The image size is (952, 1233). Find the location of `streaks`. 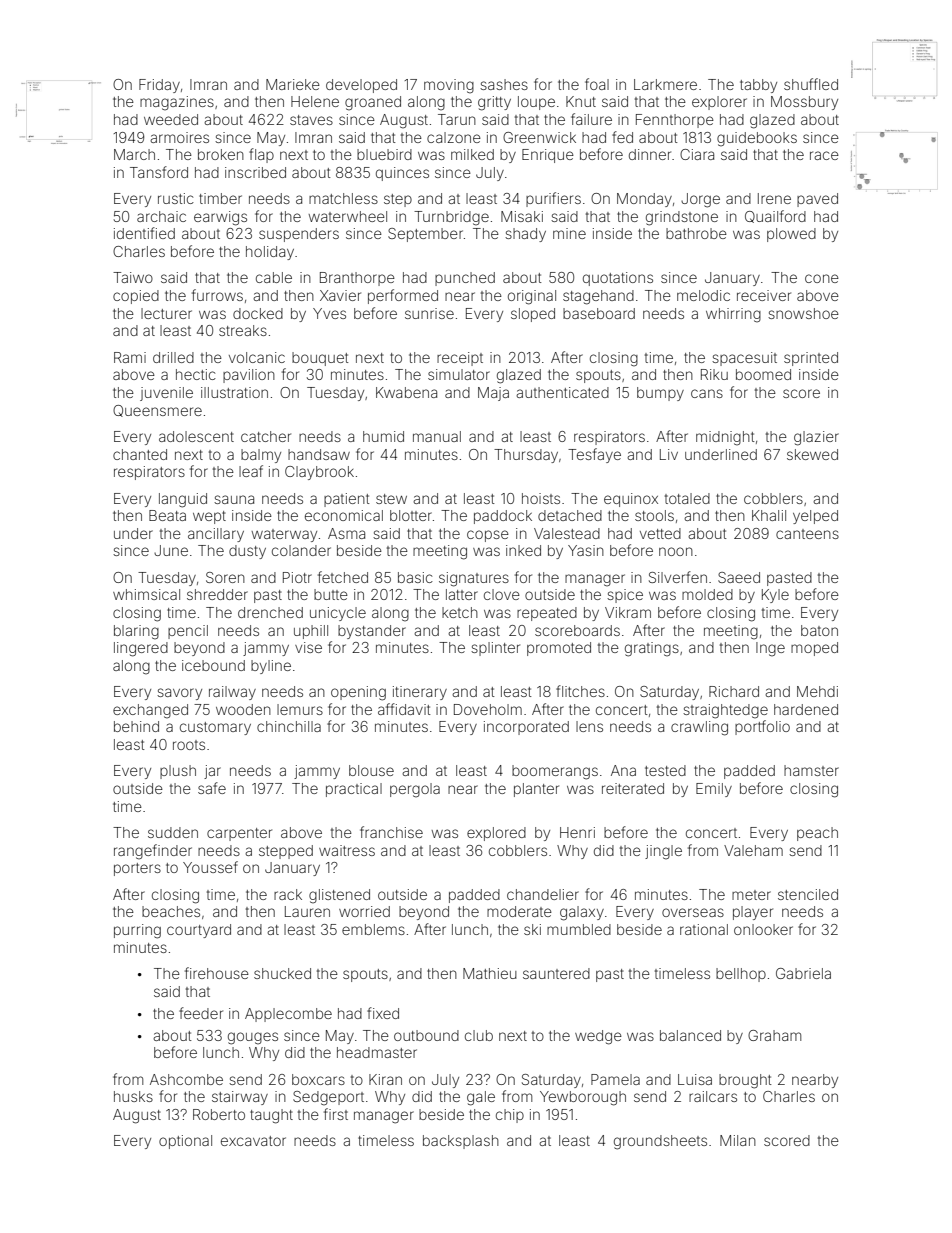

streaks is located at coordinates (243, 330).
